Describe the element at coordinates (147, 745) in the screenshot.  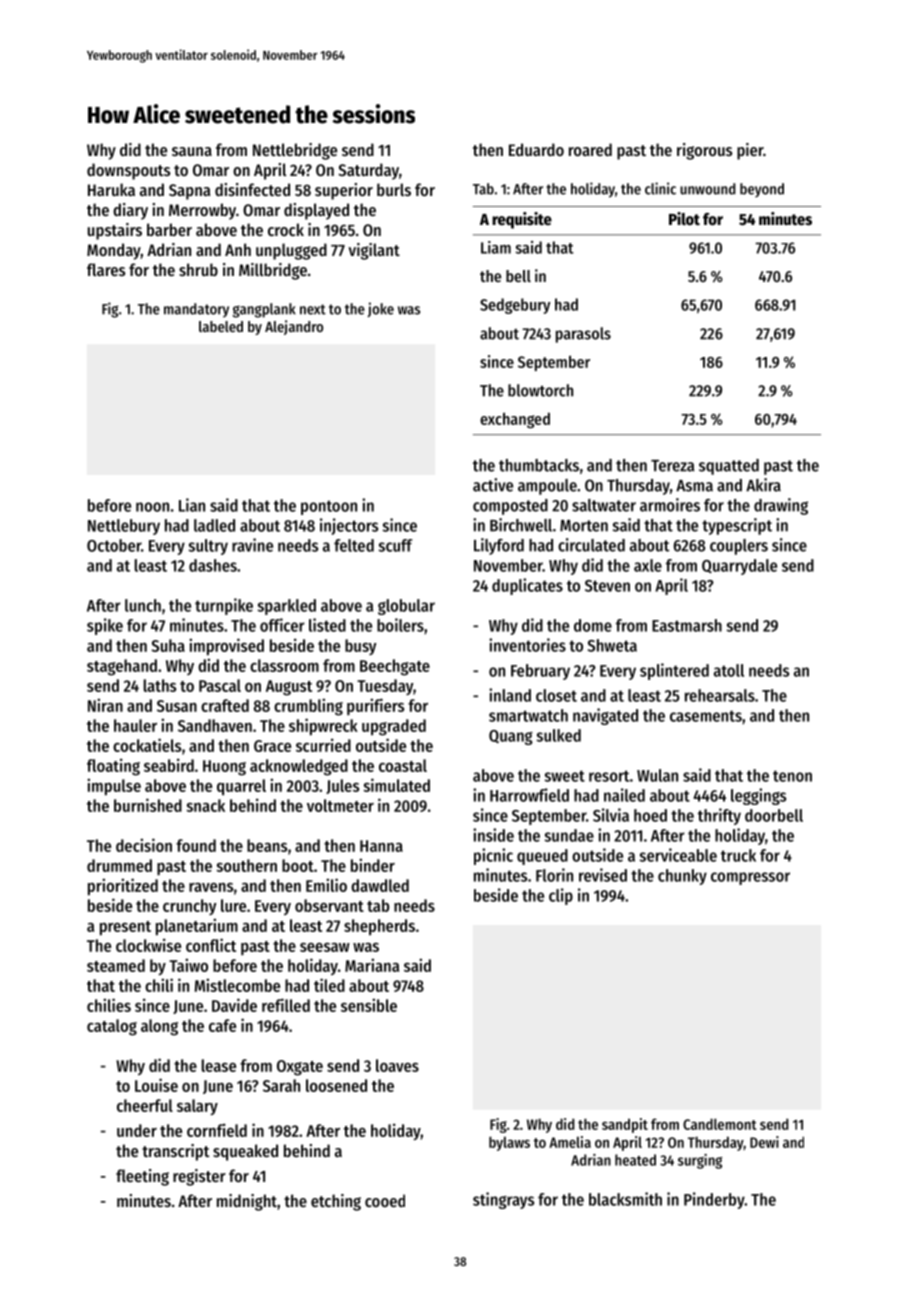
I see `cockatiels` at that location.
